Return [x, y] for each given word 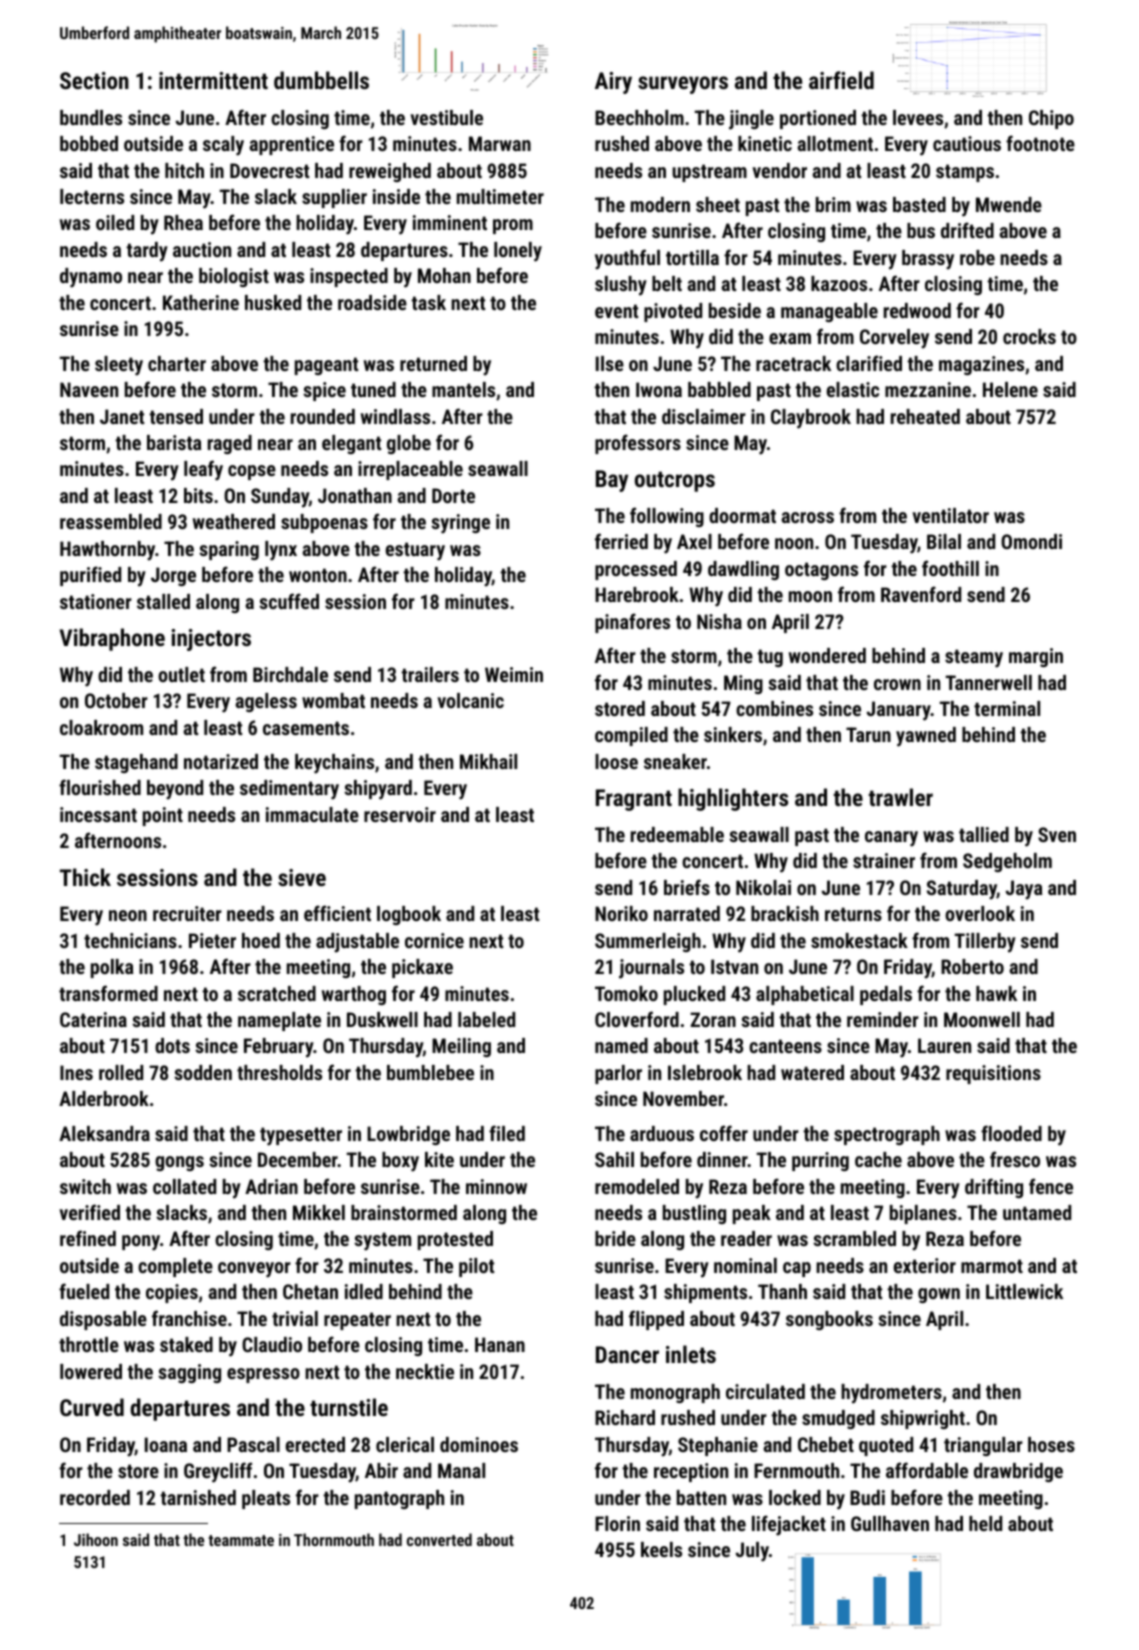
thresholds [279, 1072]
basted [919, 204]
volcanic [470, 700]
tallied [984, 834]
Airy [613, 83]
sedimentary [289, 790]
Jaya [1024, 890]
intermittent [213, 80]
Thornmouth [334, 1539]
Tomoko [626, 993]
